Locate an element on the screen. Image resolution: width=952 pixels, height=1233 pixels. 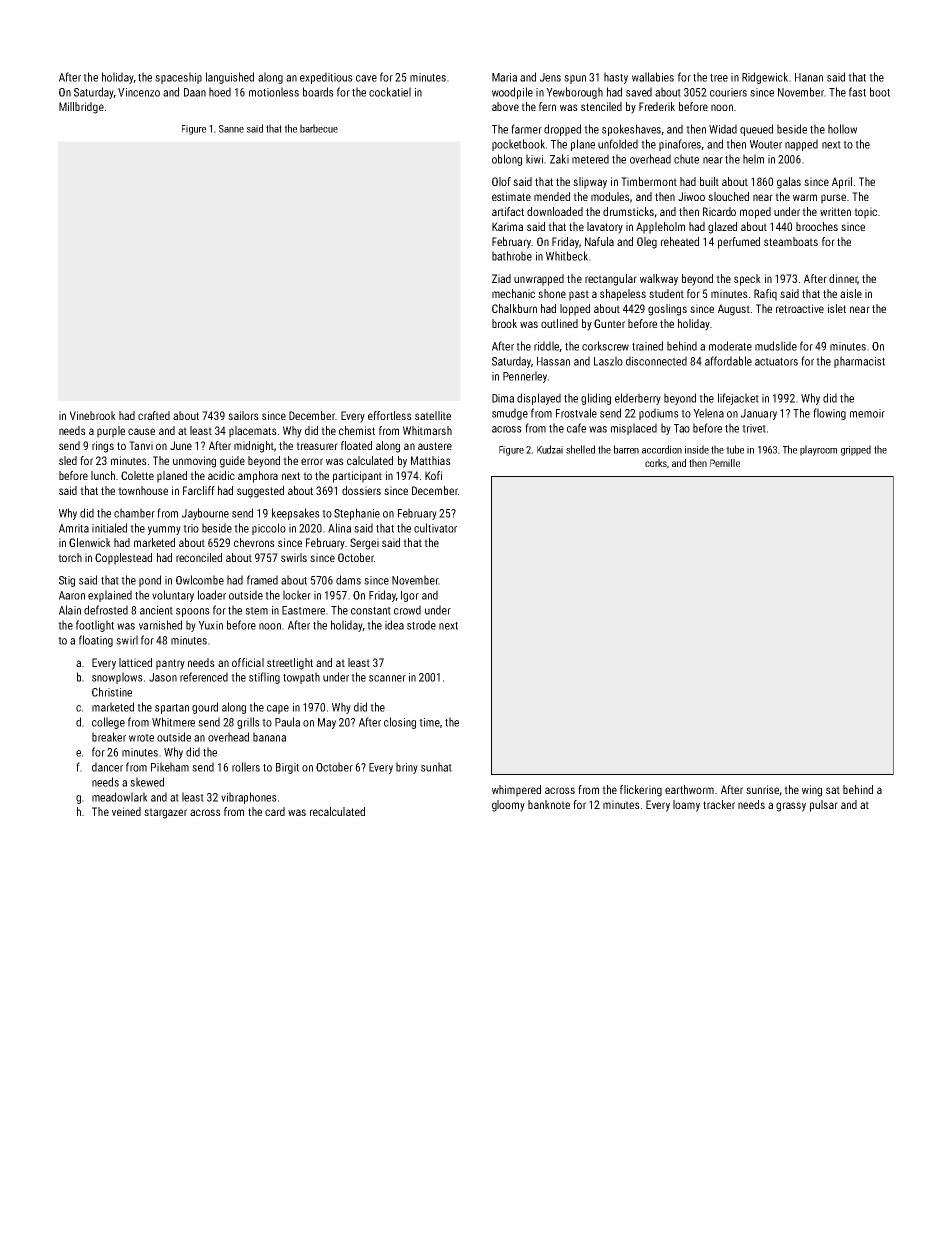
Ziad is located at coordinates (501, 278).
